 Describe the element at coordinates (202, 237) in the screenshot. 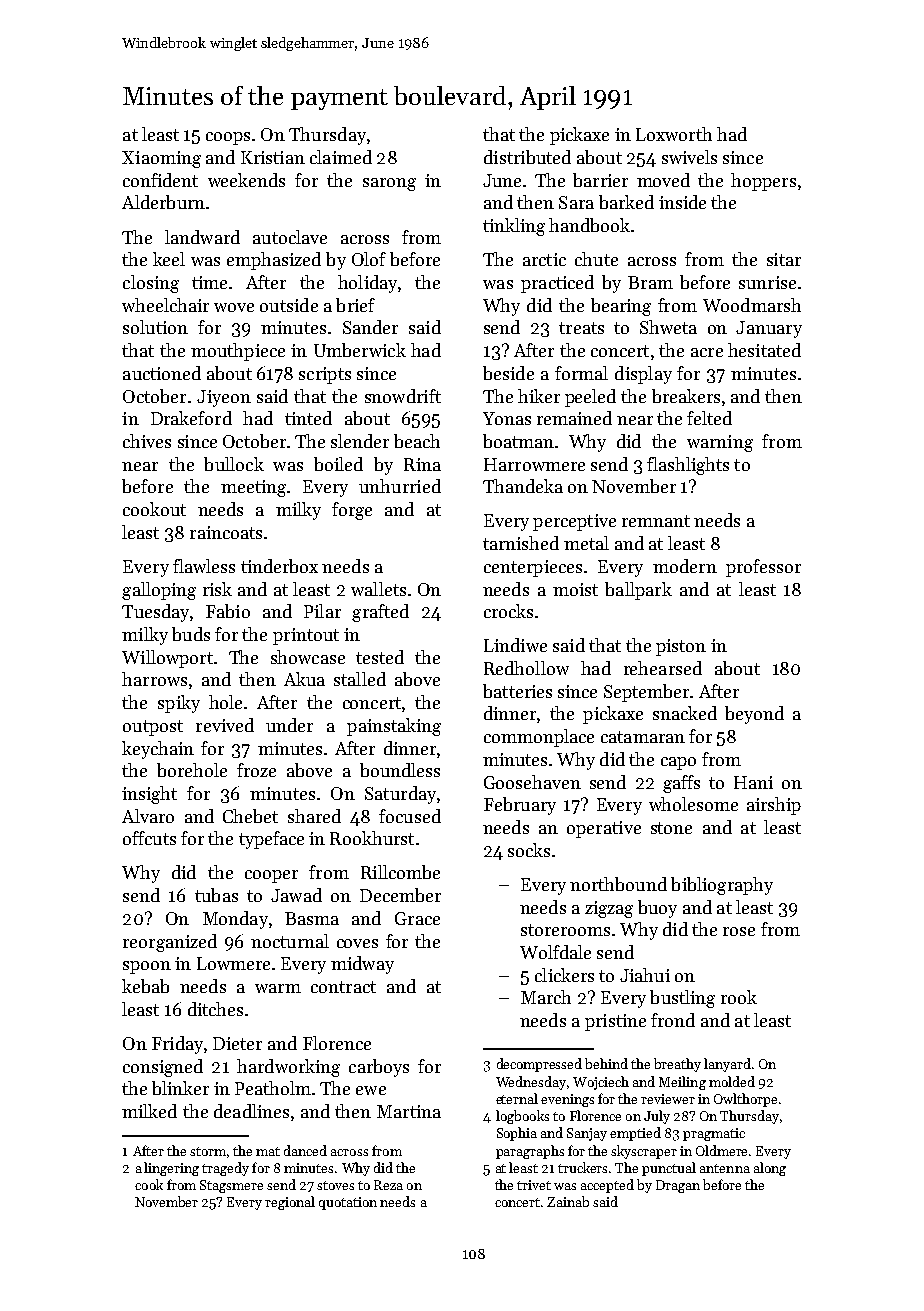

I see `landward` at that location.
